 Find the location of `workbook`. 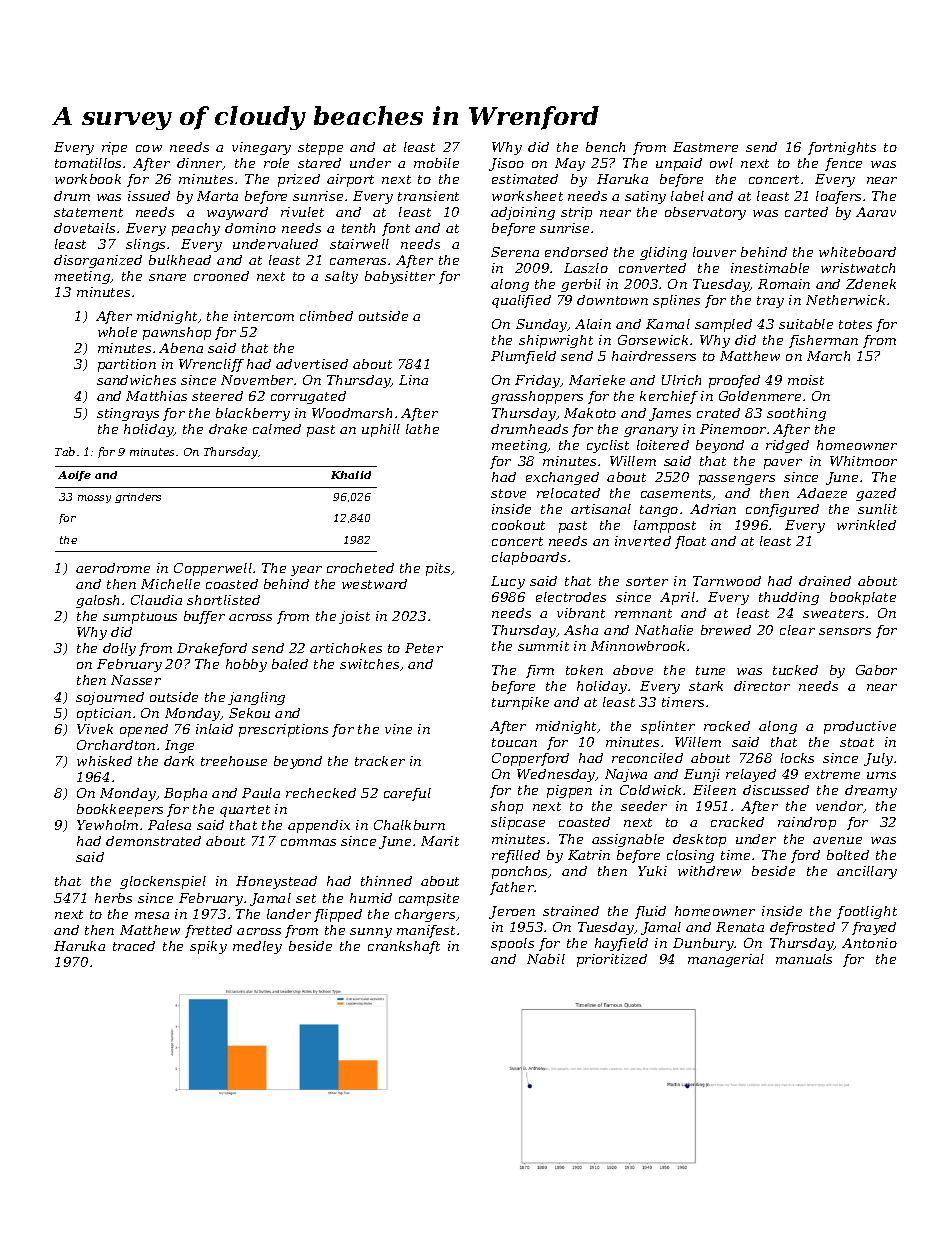

workbook is located at coordinates (88, 179).
